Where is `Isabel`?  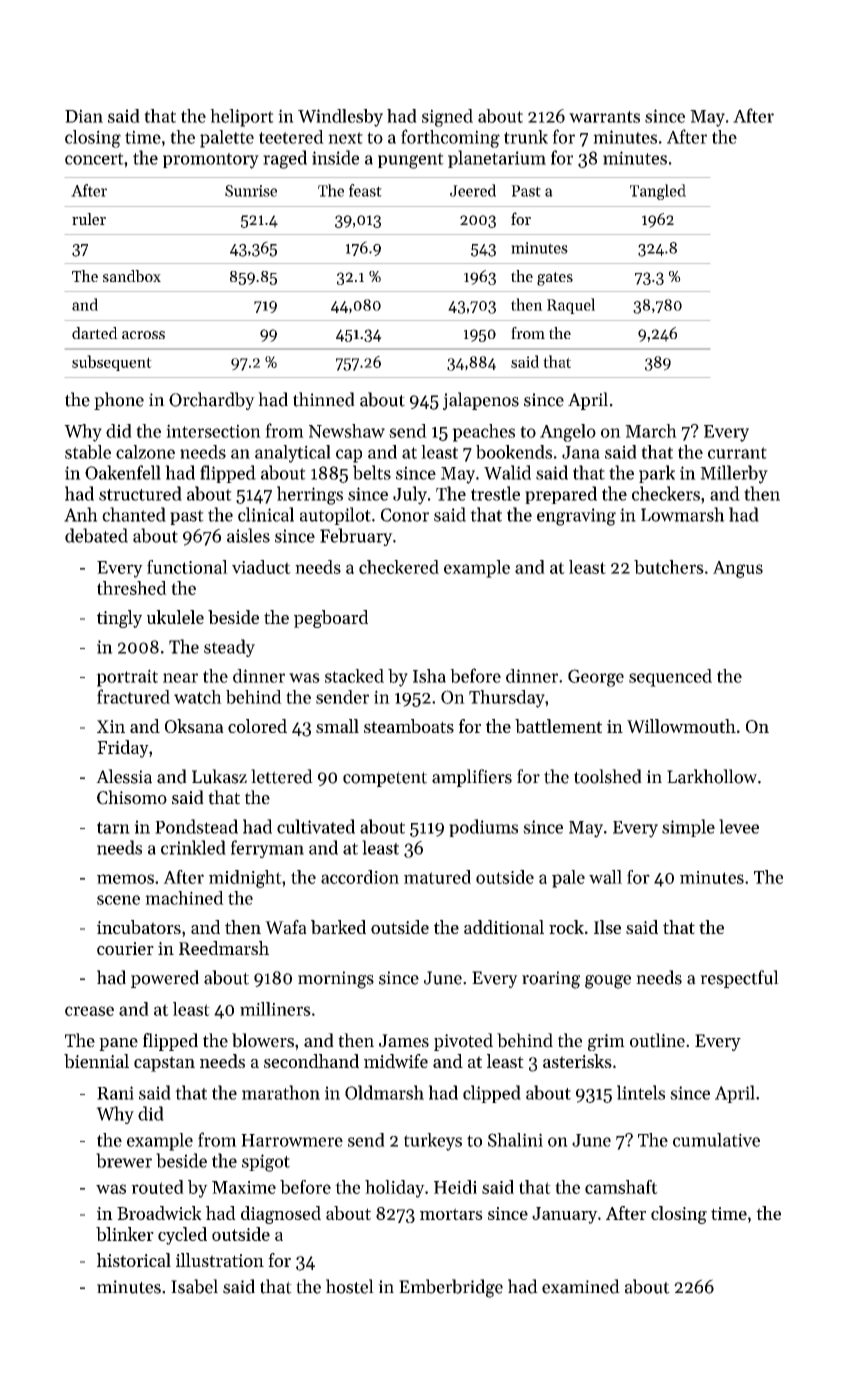
Isabel is located at coordinates (194, 1286).
